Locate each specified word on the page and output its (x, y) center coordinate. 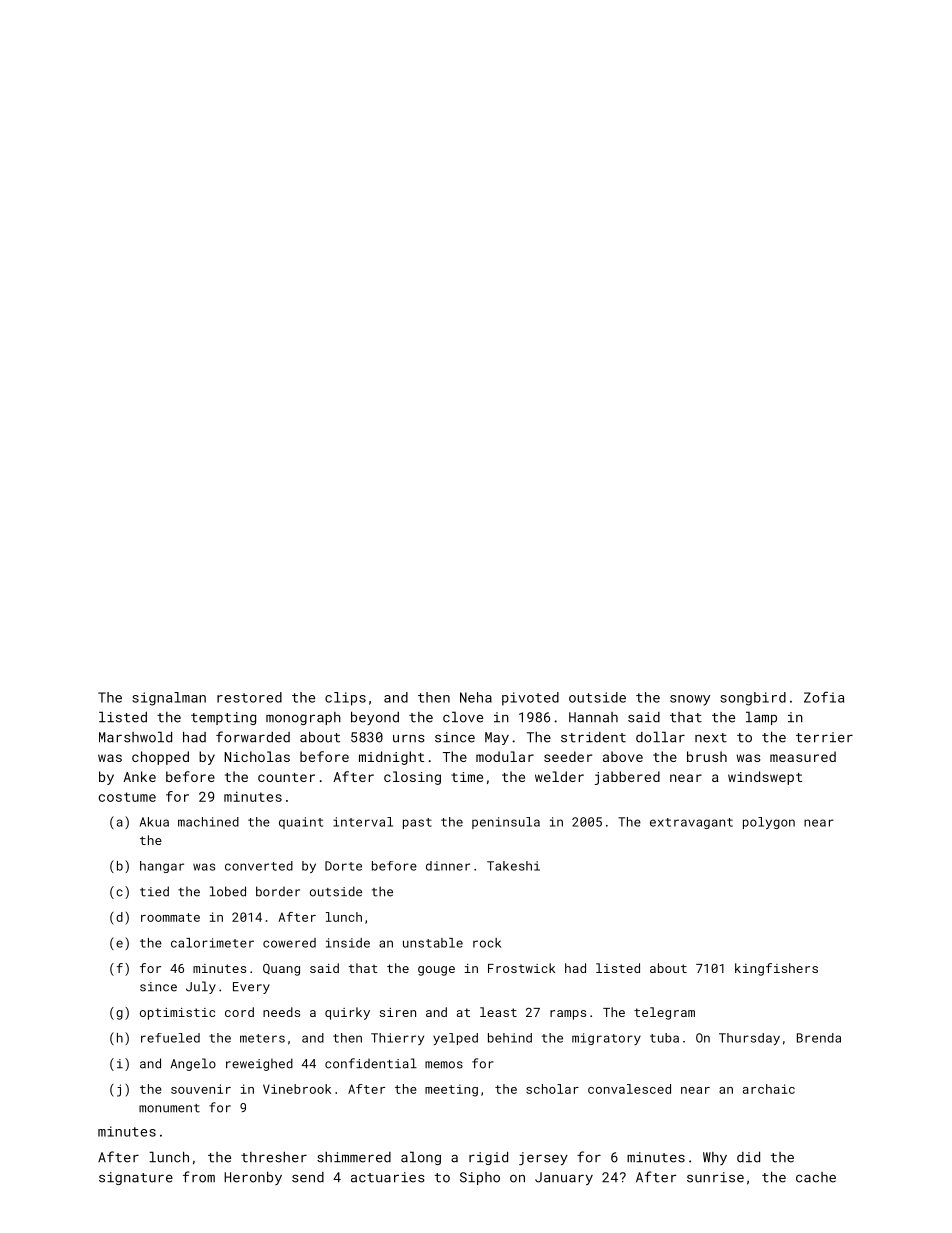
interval (363, 822)
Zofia (824, 697)
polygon (769, 823)
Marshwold (135, 737)
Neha (476, 697)
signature (136, 1178)
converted (259, 866)
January (564, 1178)
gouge (436, 971)
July (201, 987)
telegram (664, 1013)
